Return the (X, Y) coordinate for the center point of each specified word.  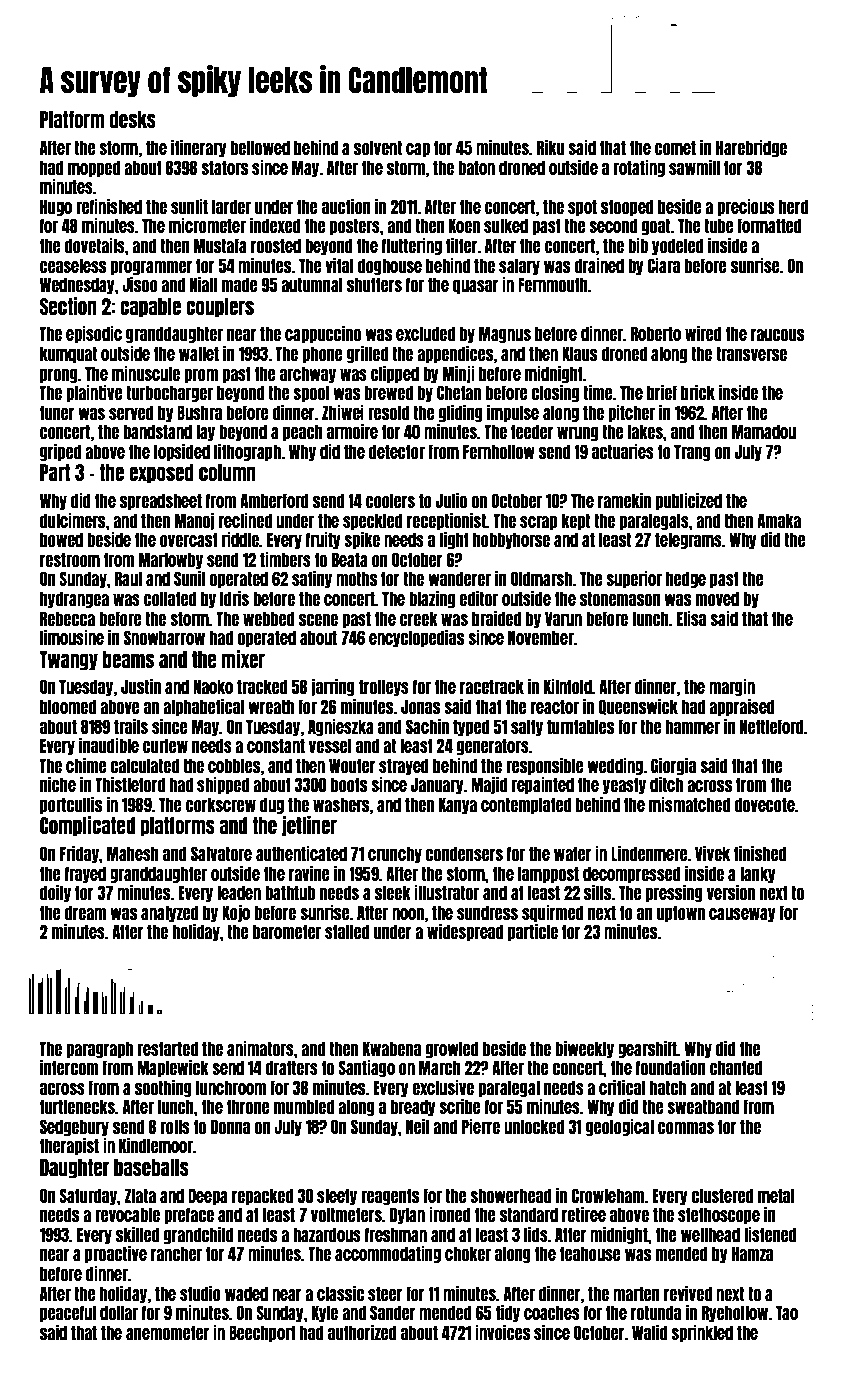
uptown (681, 913)
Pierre (481, 1126)
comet (675, 147)
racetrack (492, 686)
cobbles (234, 765)
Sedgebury (74, 1127)
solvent (378, 147)
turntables (580, 726)
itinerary (199, 148)
